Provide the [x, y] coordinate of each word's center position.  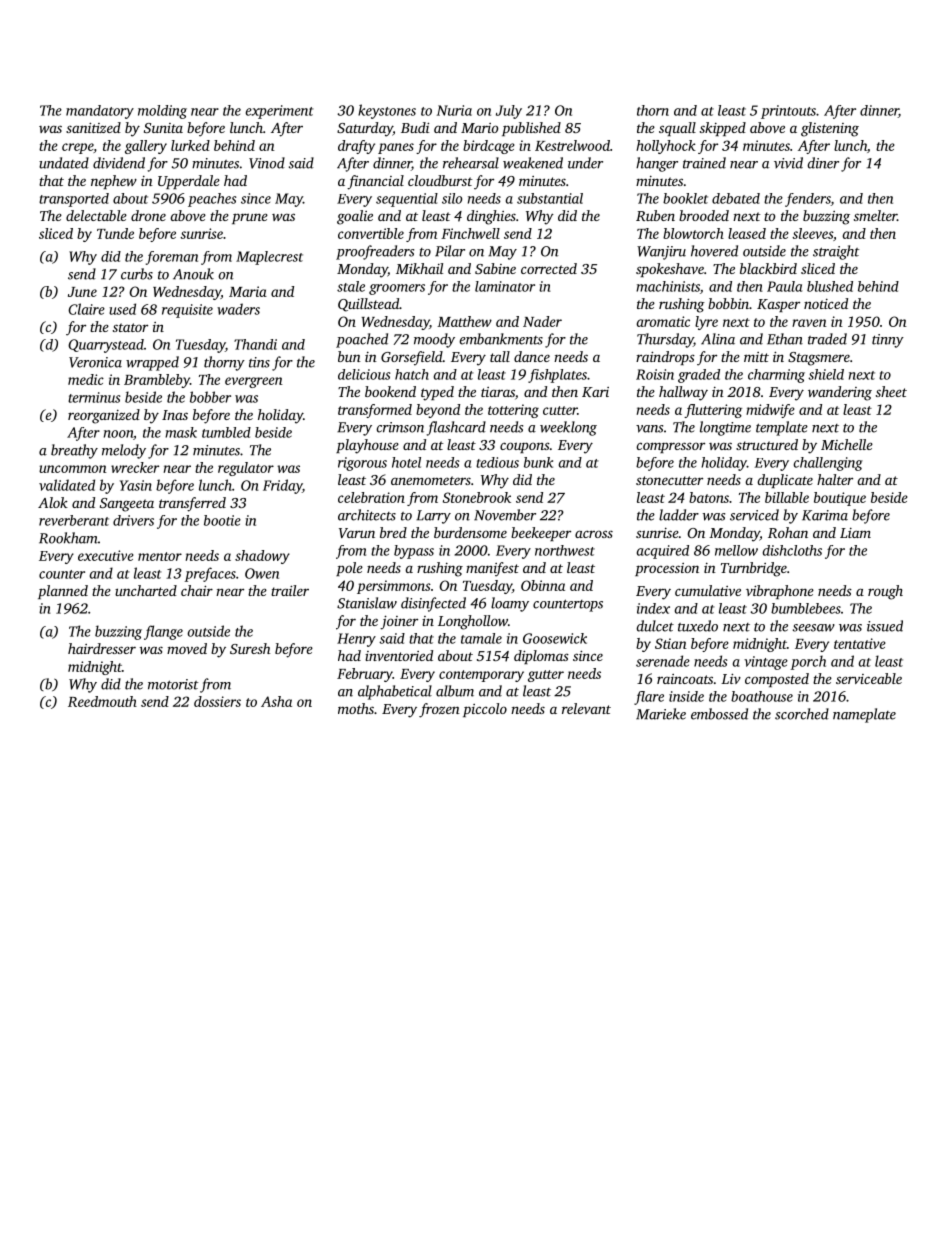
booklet [685, 198]
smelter [875, 215]
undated [64, 163]
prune [250, 218]
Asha [276, 701]
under [585, 163]
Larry [433, 517]
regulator [246, 469]
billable [787, 497]
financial [375, 182]
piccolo [485, 710]
